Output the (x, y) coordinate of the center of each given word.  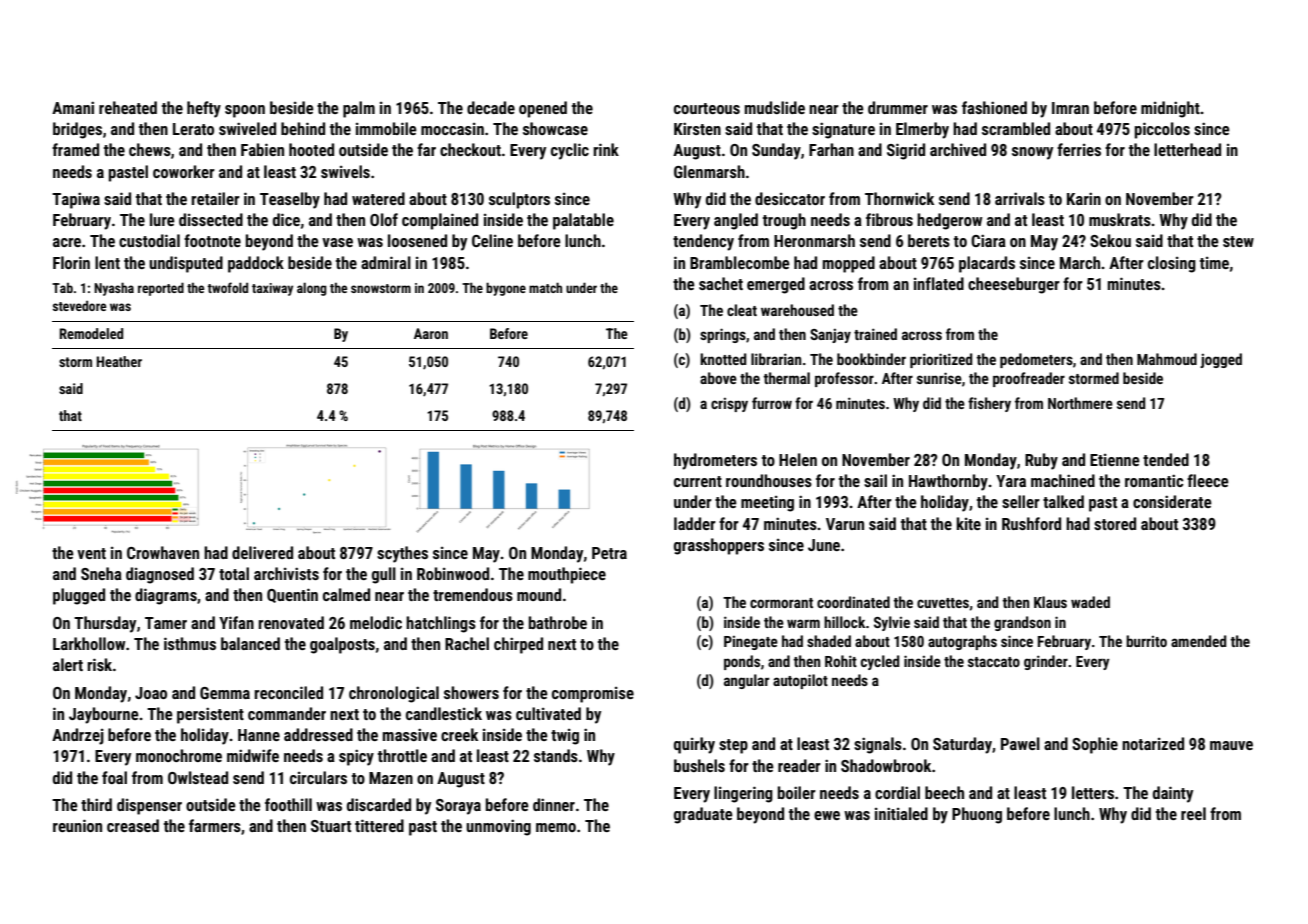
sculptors (519, 200)
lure (162, 219)
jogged (1221, 360)
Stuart (331, 826)
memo (556, 827)
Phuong (977, 815)
